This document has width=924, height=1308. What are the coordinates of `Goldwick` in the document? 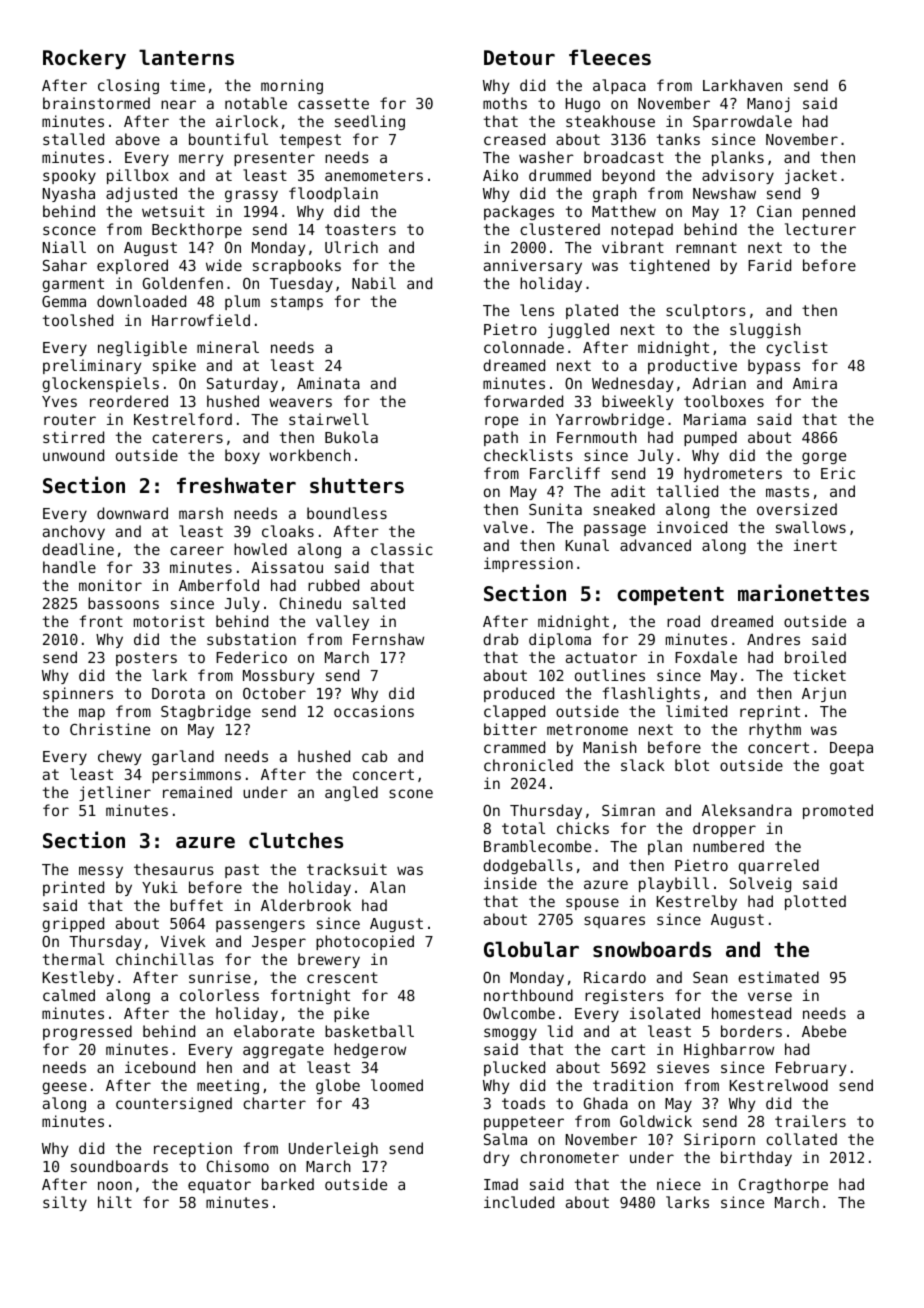 It's located at (656, 1121).
